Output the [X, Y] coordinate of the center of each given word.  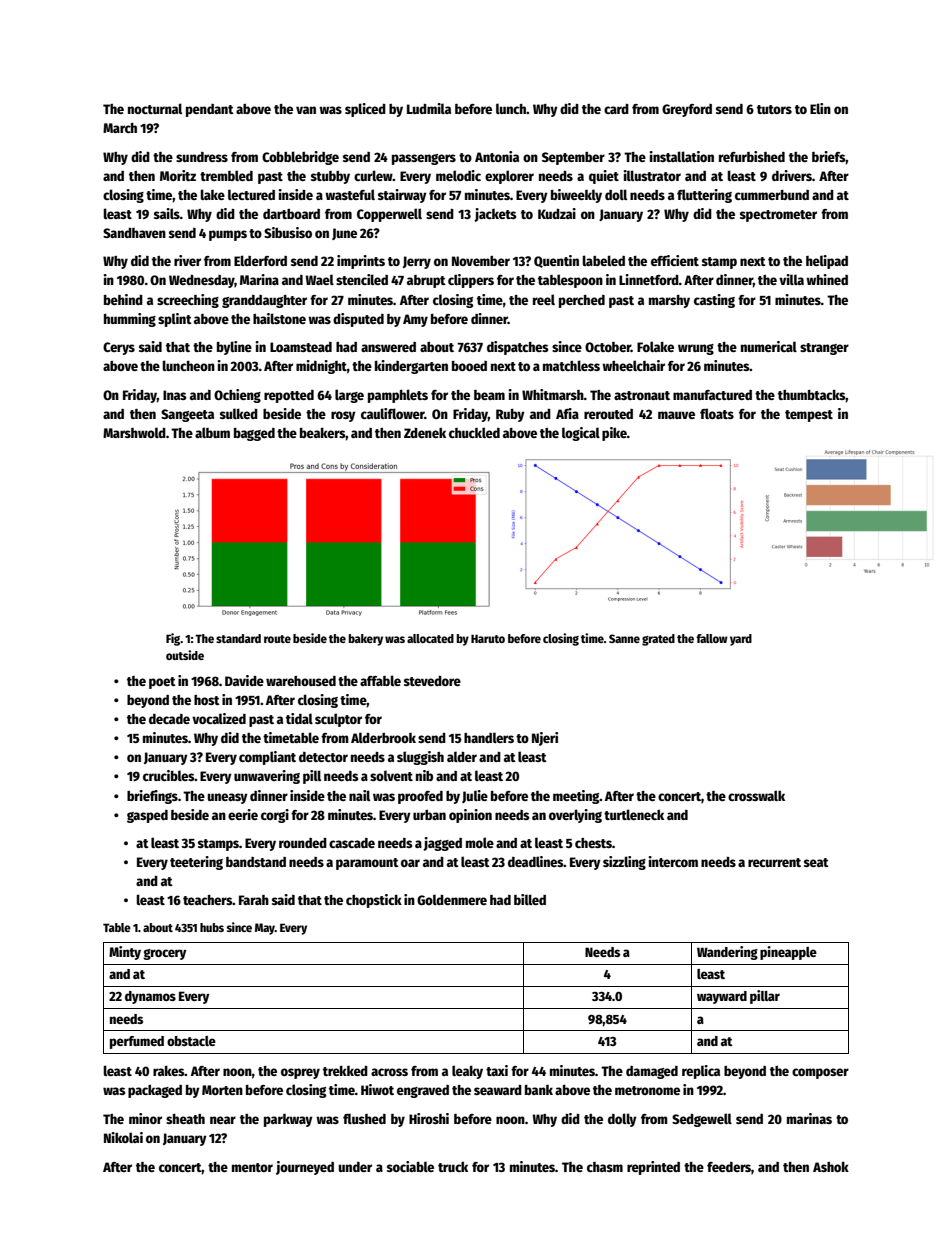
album [212, 432]
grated [658, 640]
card [616, 109]
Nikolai [123, 1137]
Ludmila [429, 108]
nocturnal [155, 108]
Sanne [624, 638]
